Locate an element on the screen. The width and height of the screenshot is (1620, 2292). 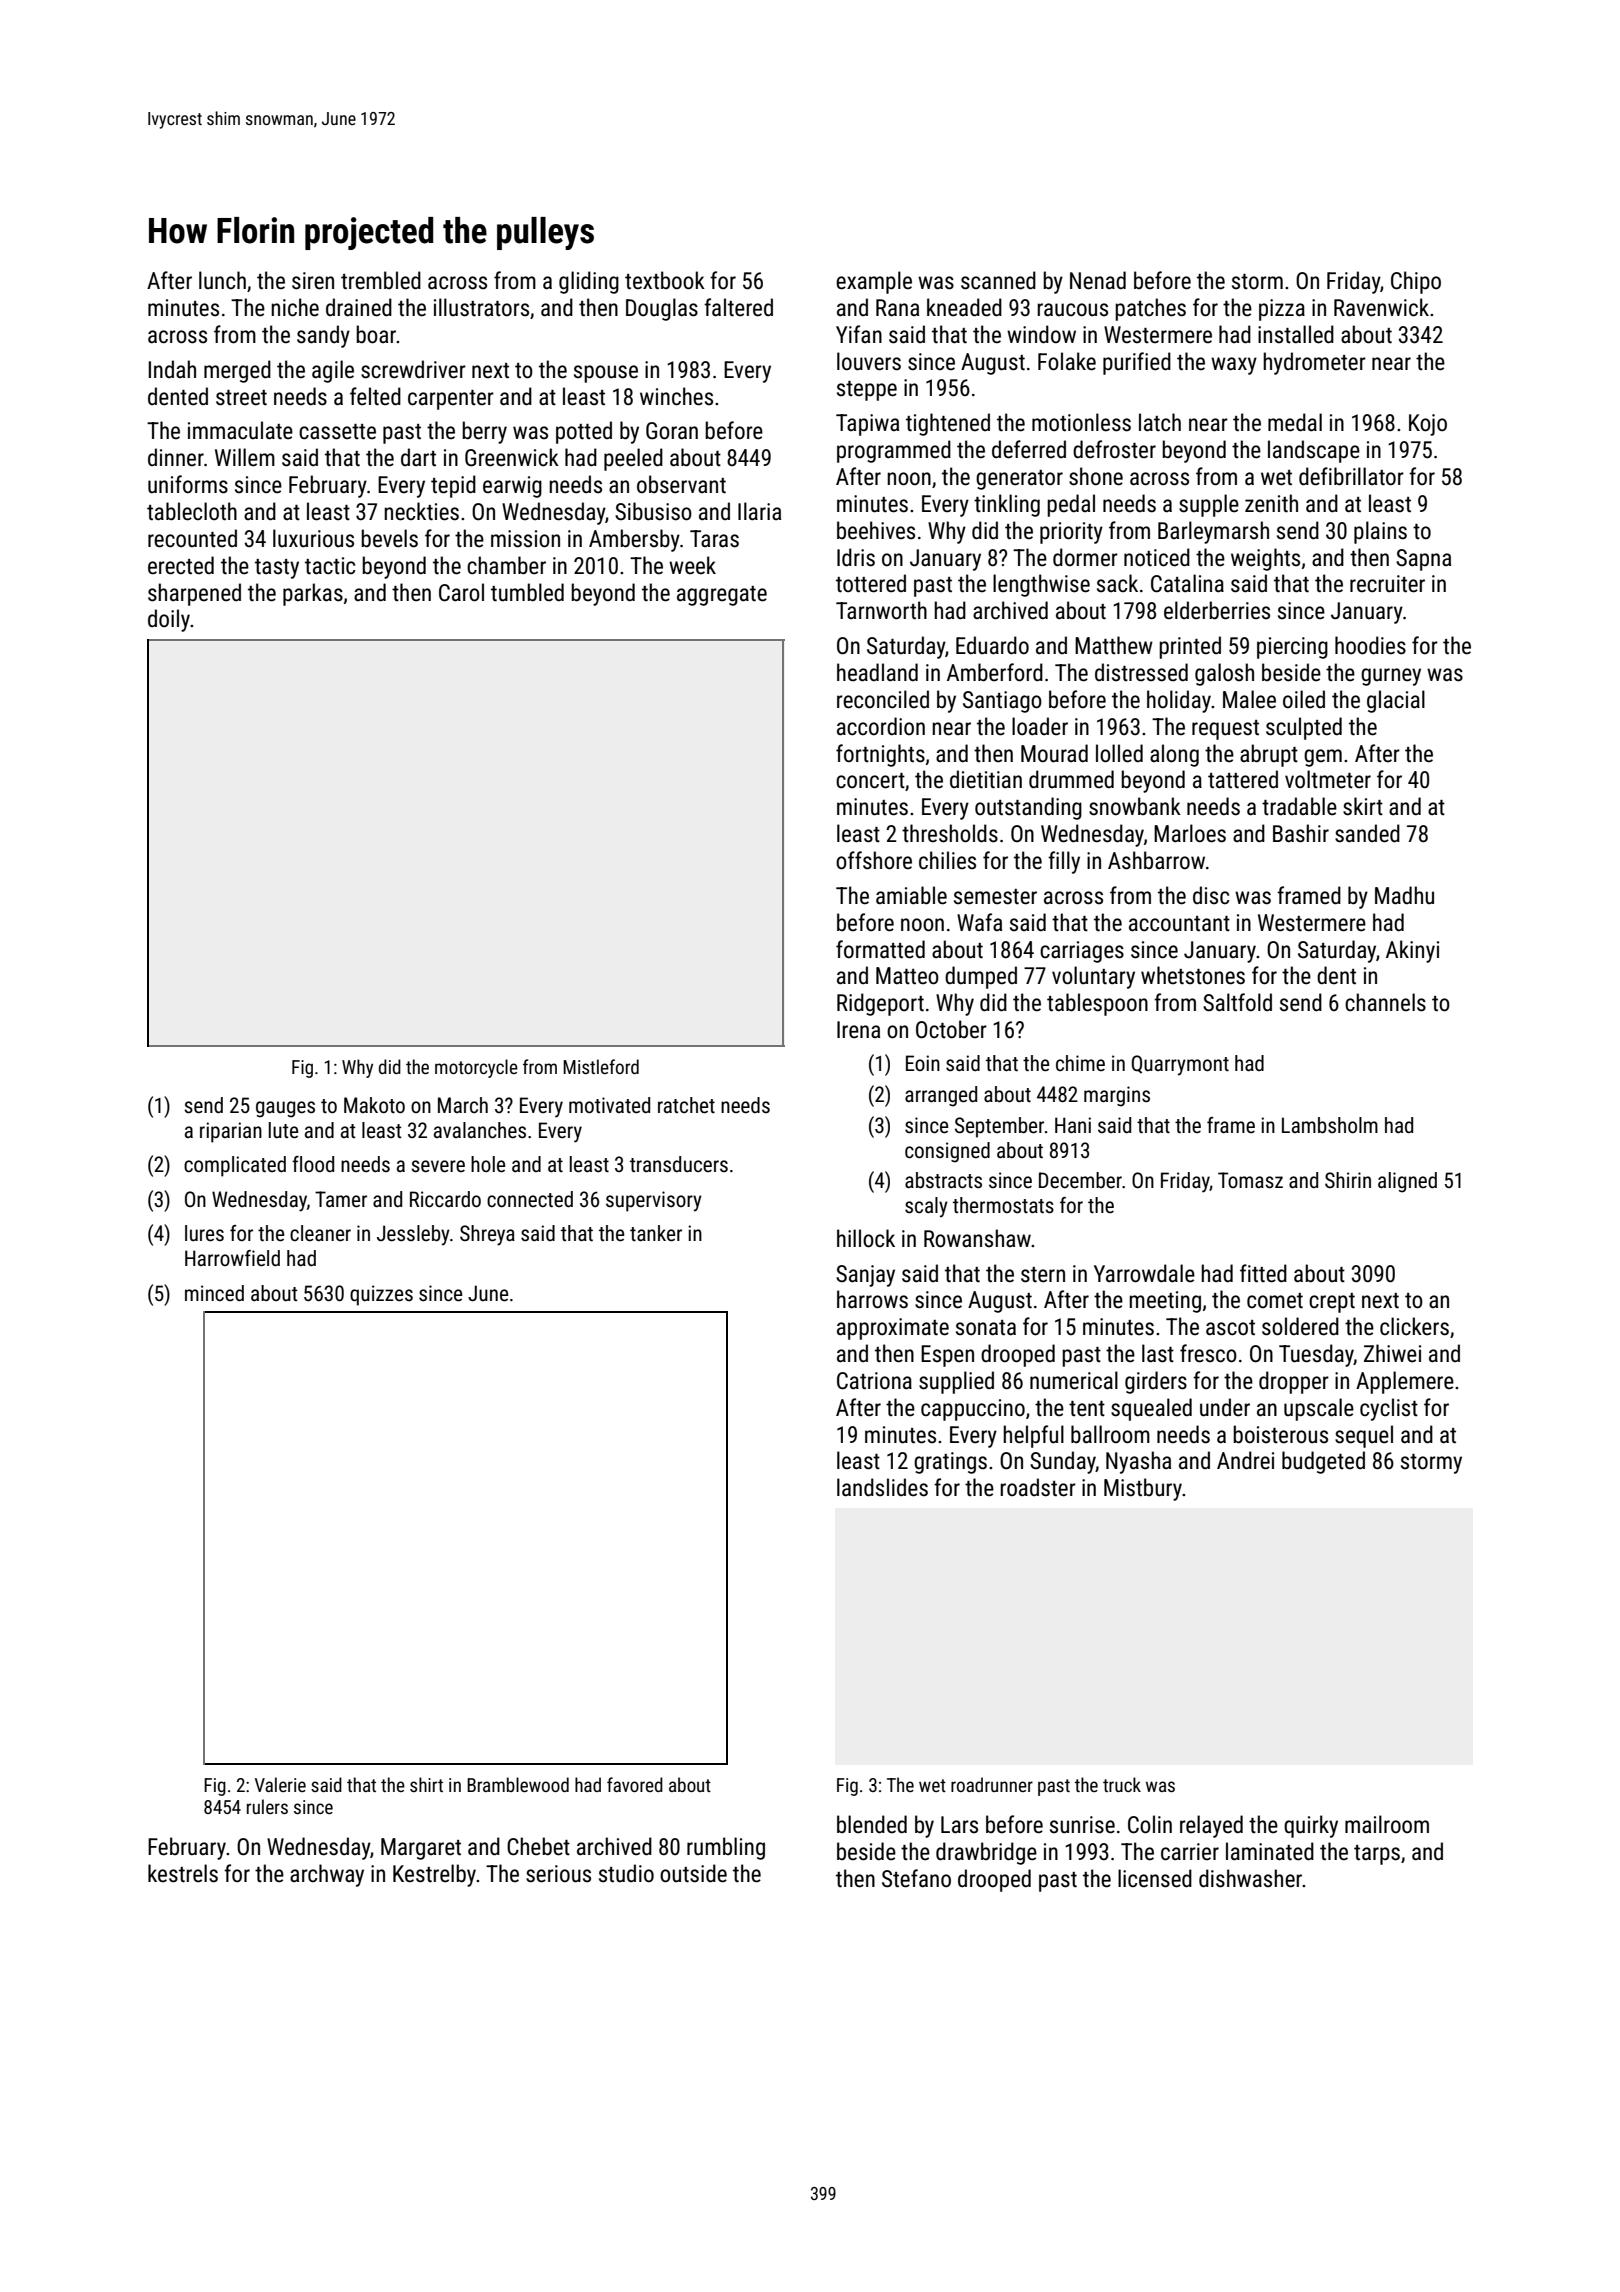
felted is located at coordinates (375, 396).
